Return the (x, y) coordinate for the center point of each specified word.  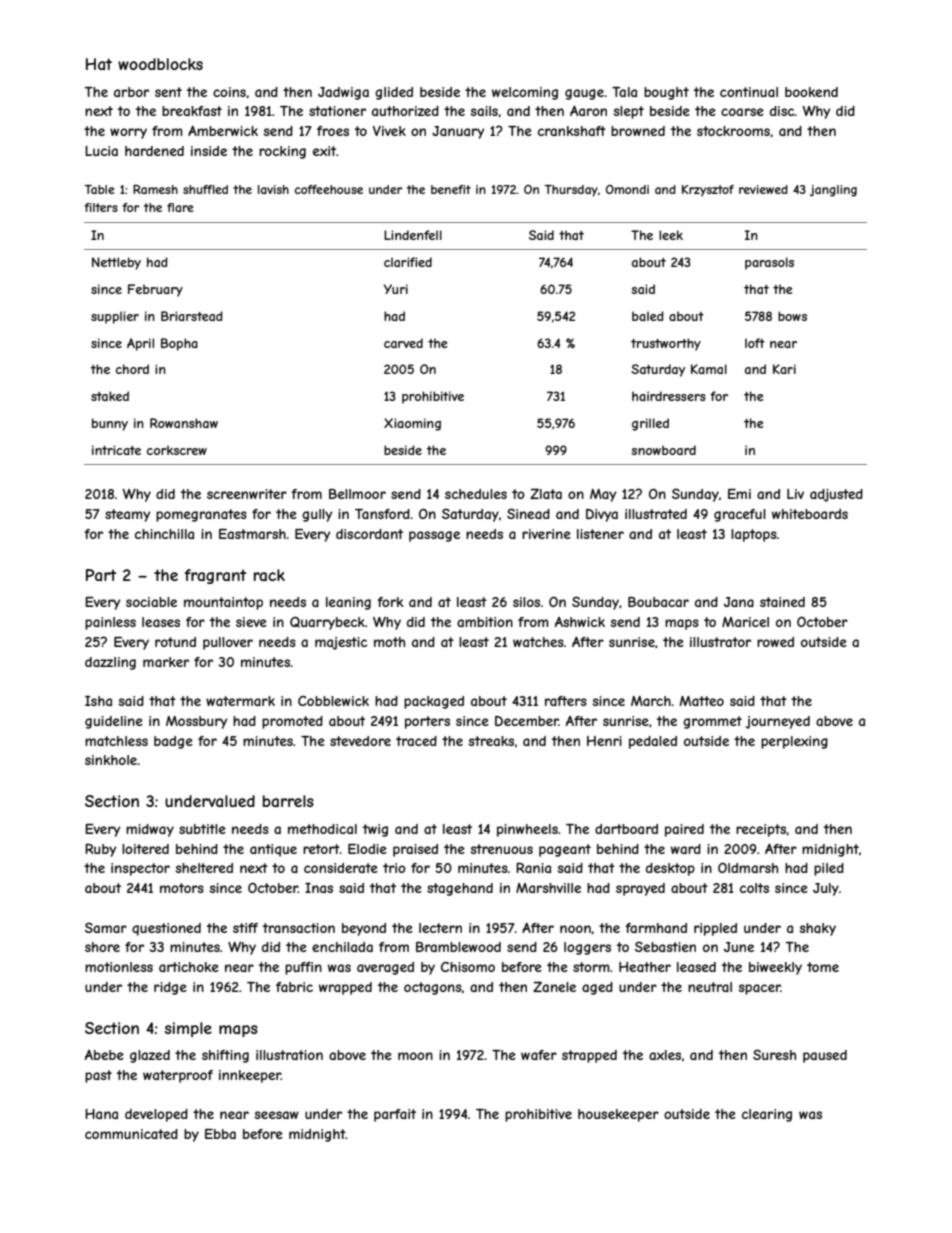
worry (128, 133)
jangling (833, 191)
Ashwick (580, 622)
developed (156, 1115)
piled (829, 869)
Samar (106, 927)
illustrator (720, 642)
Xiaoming (412, 424)
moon (415, 1056)
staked (110, 396)
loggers (587, 948)
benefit (451, 189)
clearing (767, 1115)
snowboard (663, 450)
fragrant (215, 576)
